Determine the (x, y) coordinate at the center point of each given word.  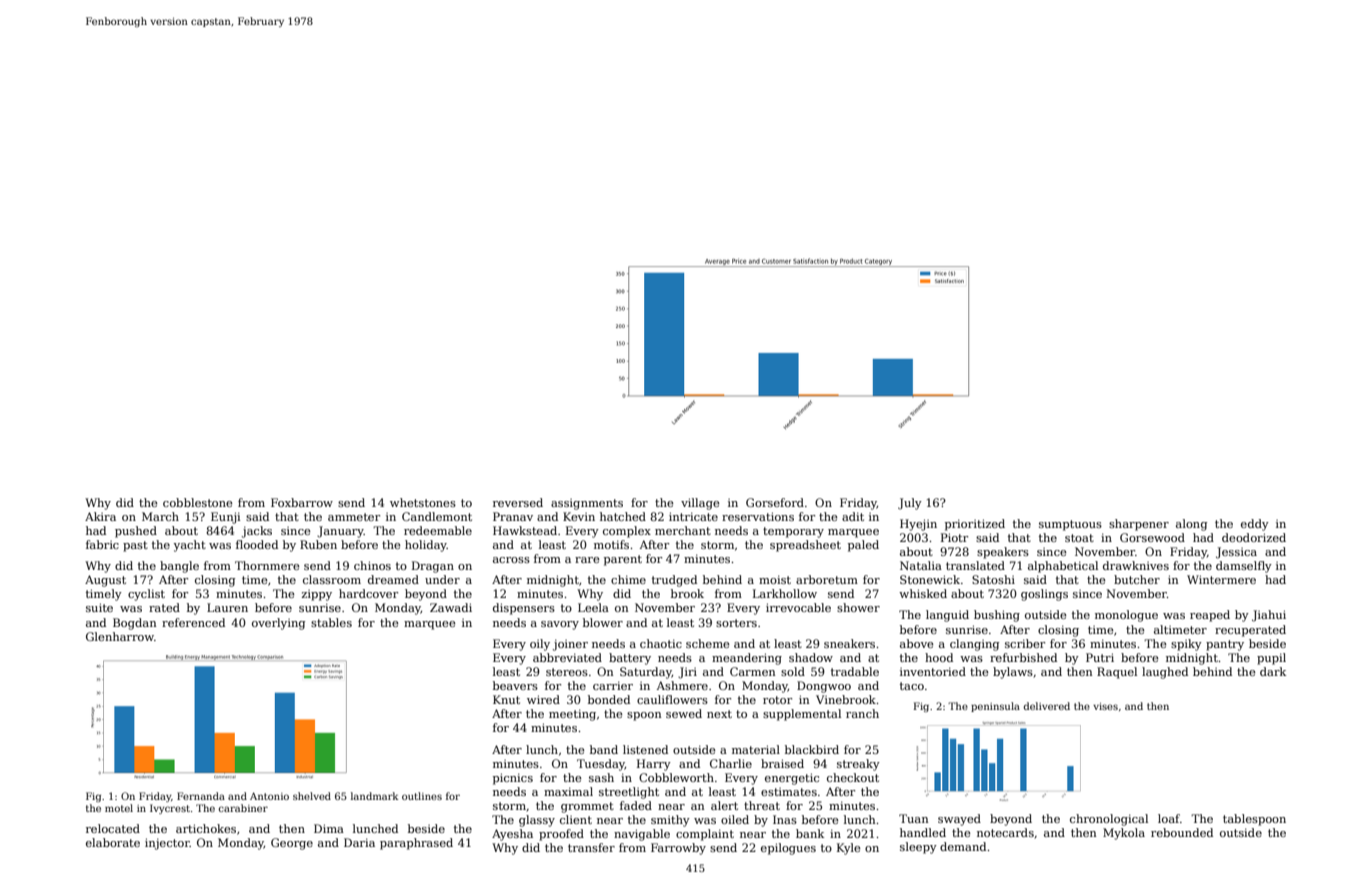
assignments (587, 504)
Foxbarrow (302, 502)
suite (99, 607)
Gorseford (775, 502)
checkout (853, 777)
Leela (593, 607)
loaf (1169, 818)
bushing (997, 616)
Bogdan (135, 624)
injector (167, 844)
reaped (1210, 616)
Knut (506, 699)
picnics (513, 779)
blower (603, 622)
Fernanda (201, 796)
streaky (858, 765)
